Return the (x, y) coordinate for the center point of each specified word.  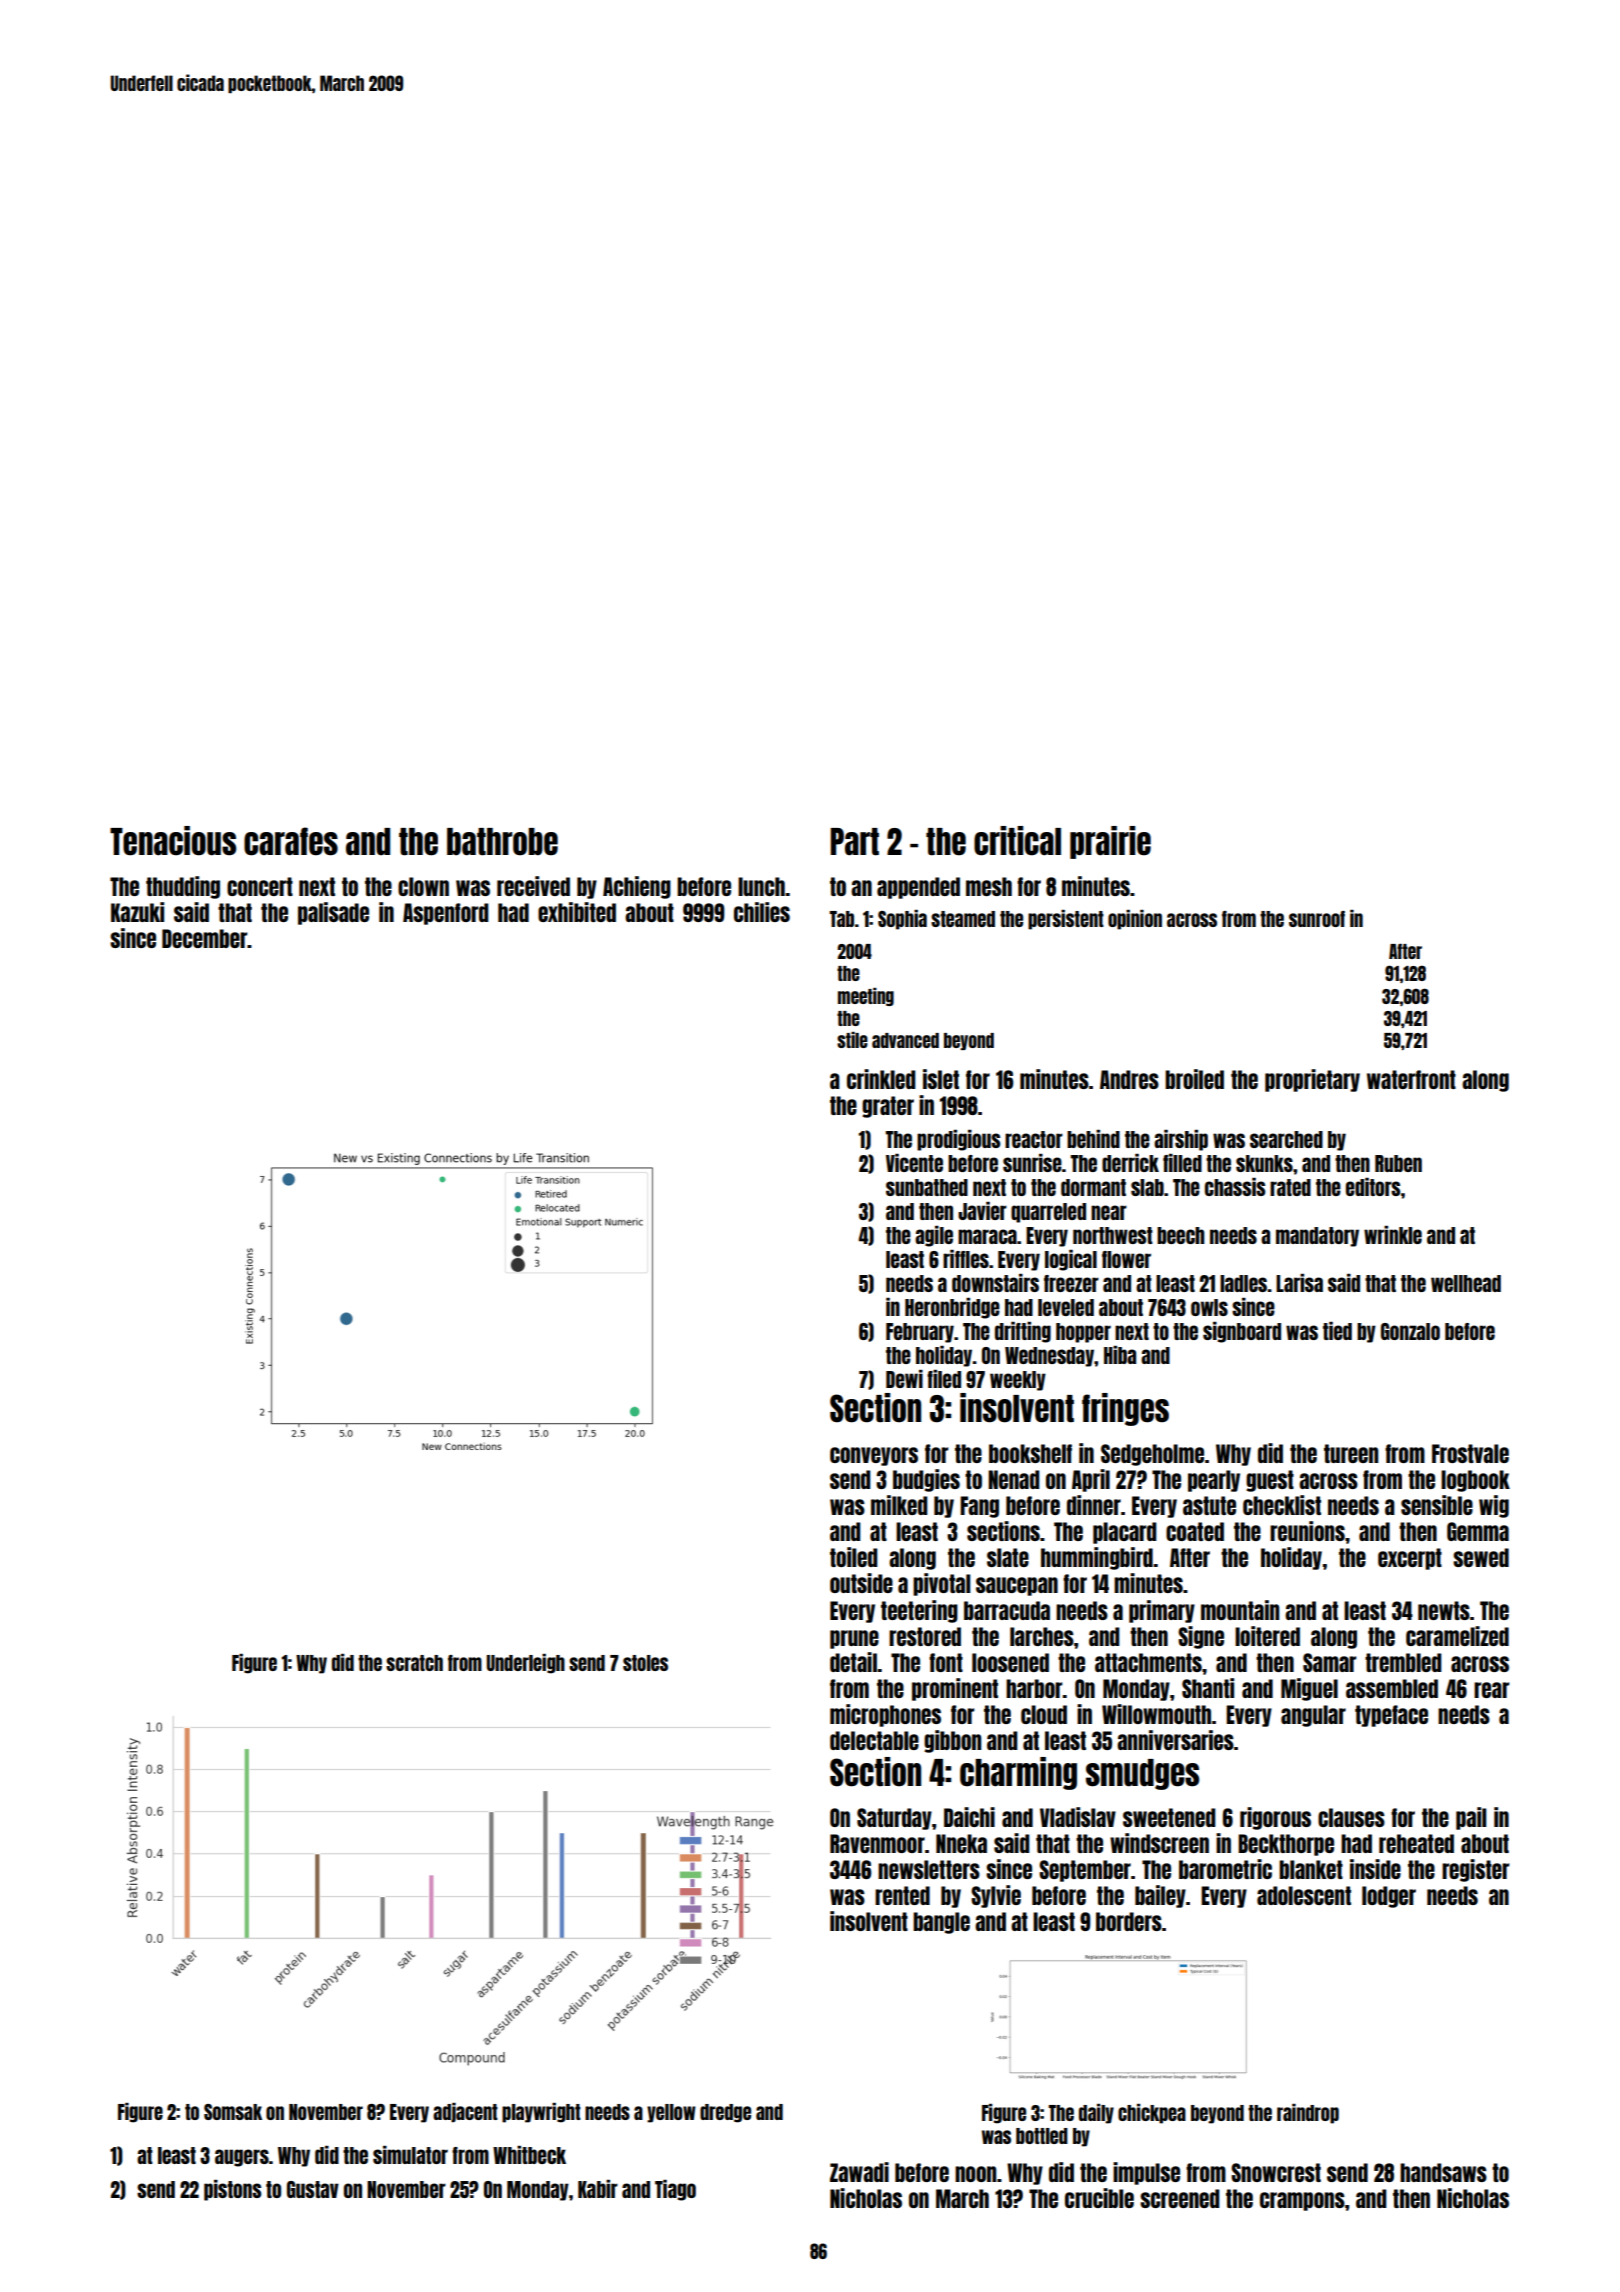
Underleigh (526, 1664)
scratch (414, 1663)
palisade (333, 913)
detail (854, 1662)
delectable (874, 1740)
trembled (1403, 1662)
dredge (725, 2113)
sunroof (1317, 919)
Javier (982, 1211)
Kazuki (137, 912)
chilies (762, 912)
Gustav (313, 2189)
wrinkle (1393, 1235)
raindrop (1308, 2114)
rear (1491, 1690)
